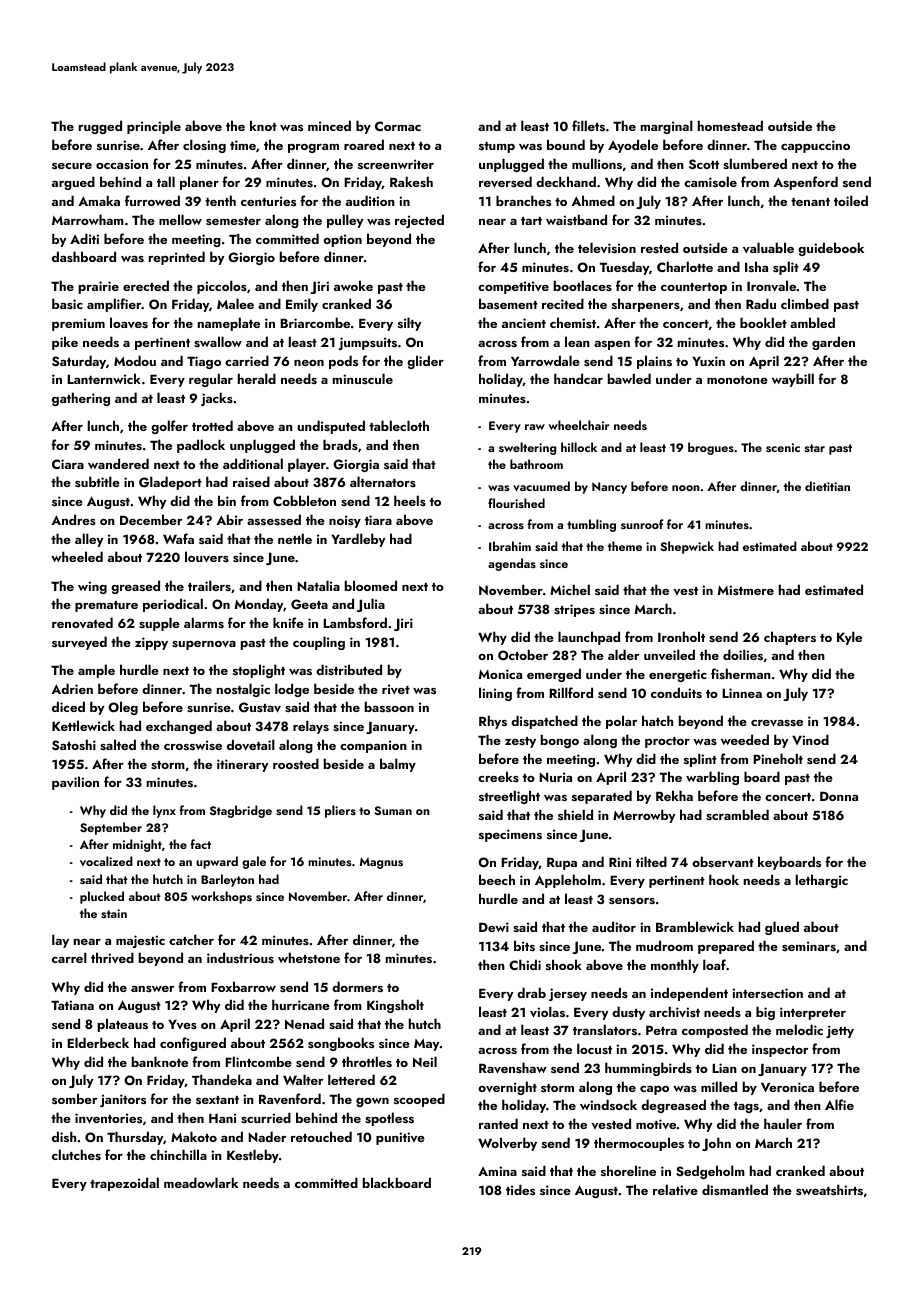 This screenshot has width=924, height=1308. Describe the element at coordinates (667, 127) in the screenshot. I see `marginal` at that location.
